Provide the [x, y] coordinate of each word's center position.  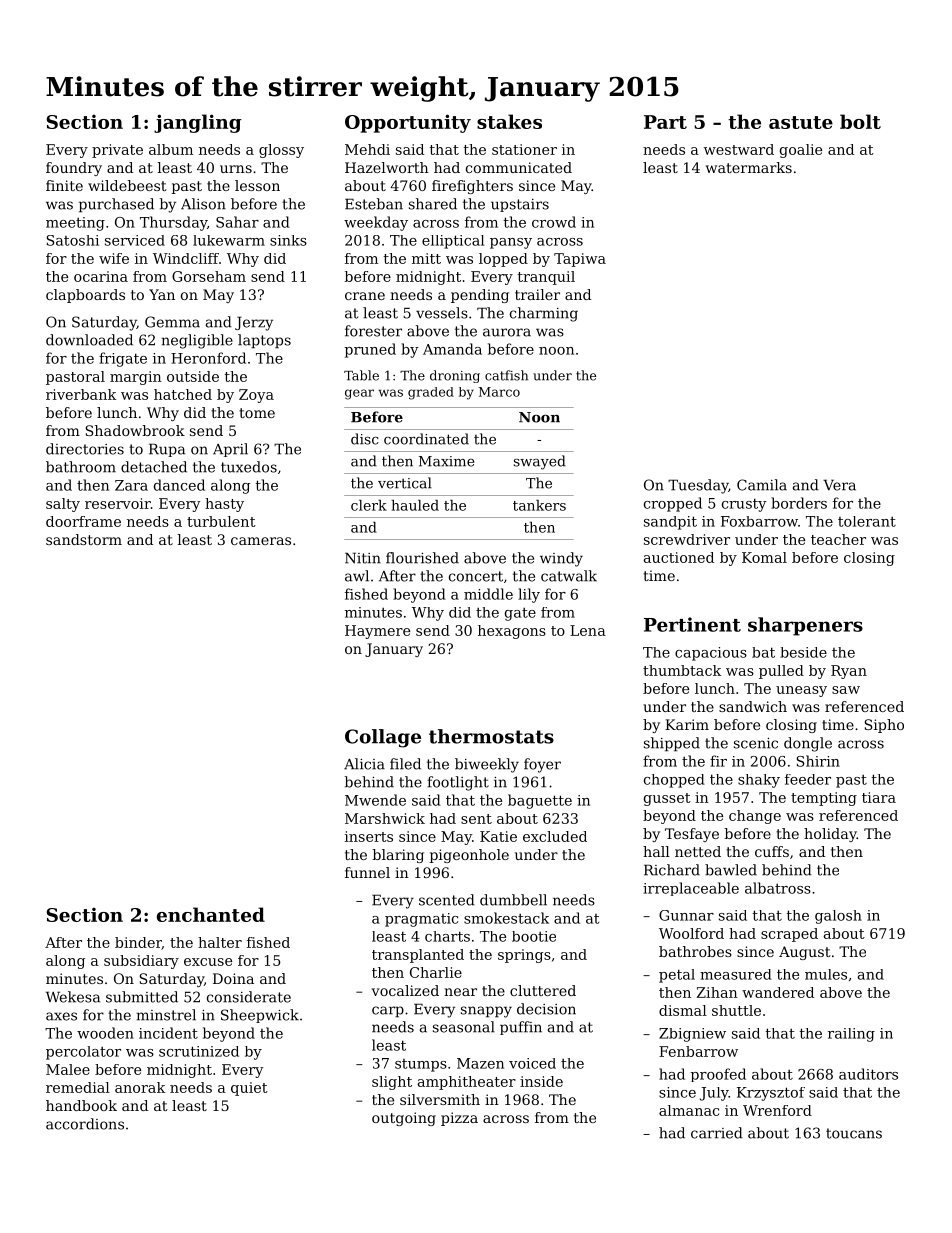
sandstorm [84, 539]
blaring [398, 856]
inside [541, 1081]
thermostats [491, 736]
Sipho [884, 726]
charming [544, 314]
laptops [264, 341]
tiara [879, 797]
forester [373, 331]
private [117, 151]
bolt [860, 121]
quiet [249, 1089]
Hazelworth [387, 167]
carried [717, 1133]
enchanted [211, 914]
